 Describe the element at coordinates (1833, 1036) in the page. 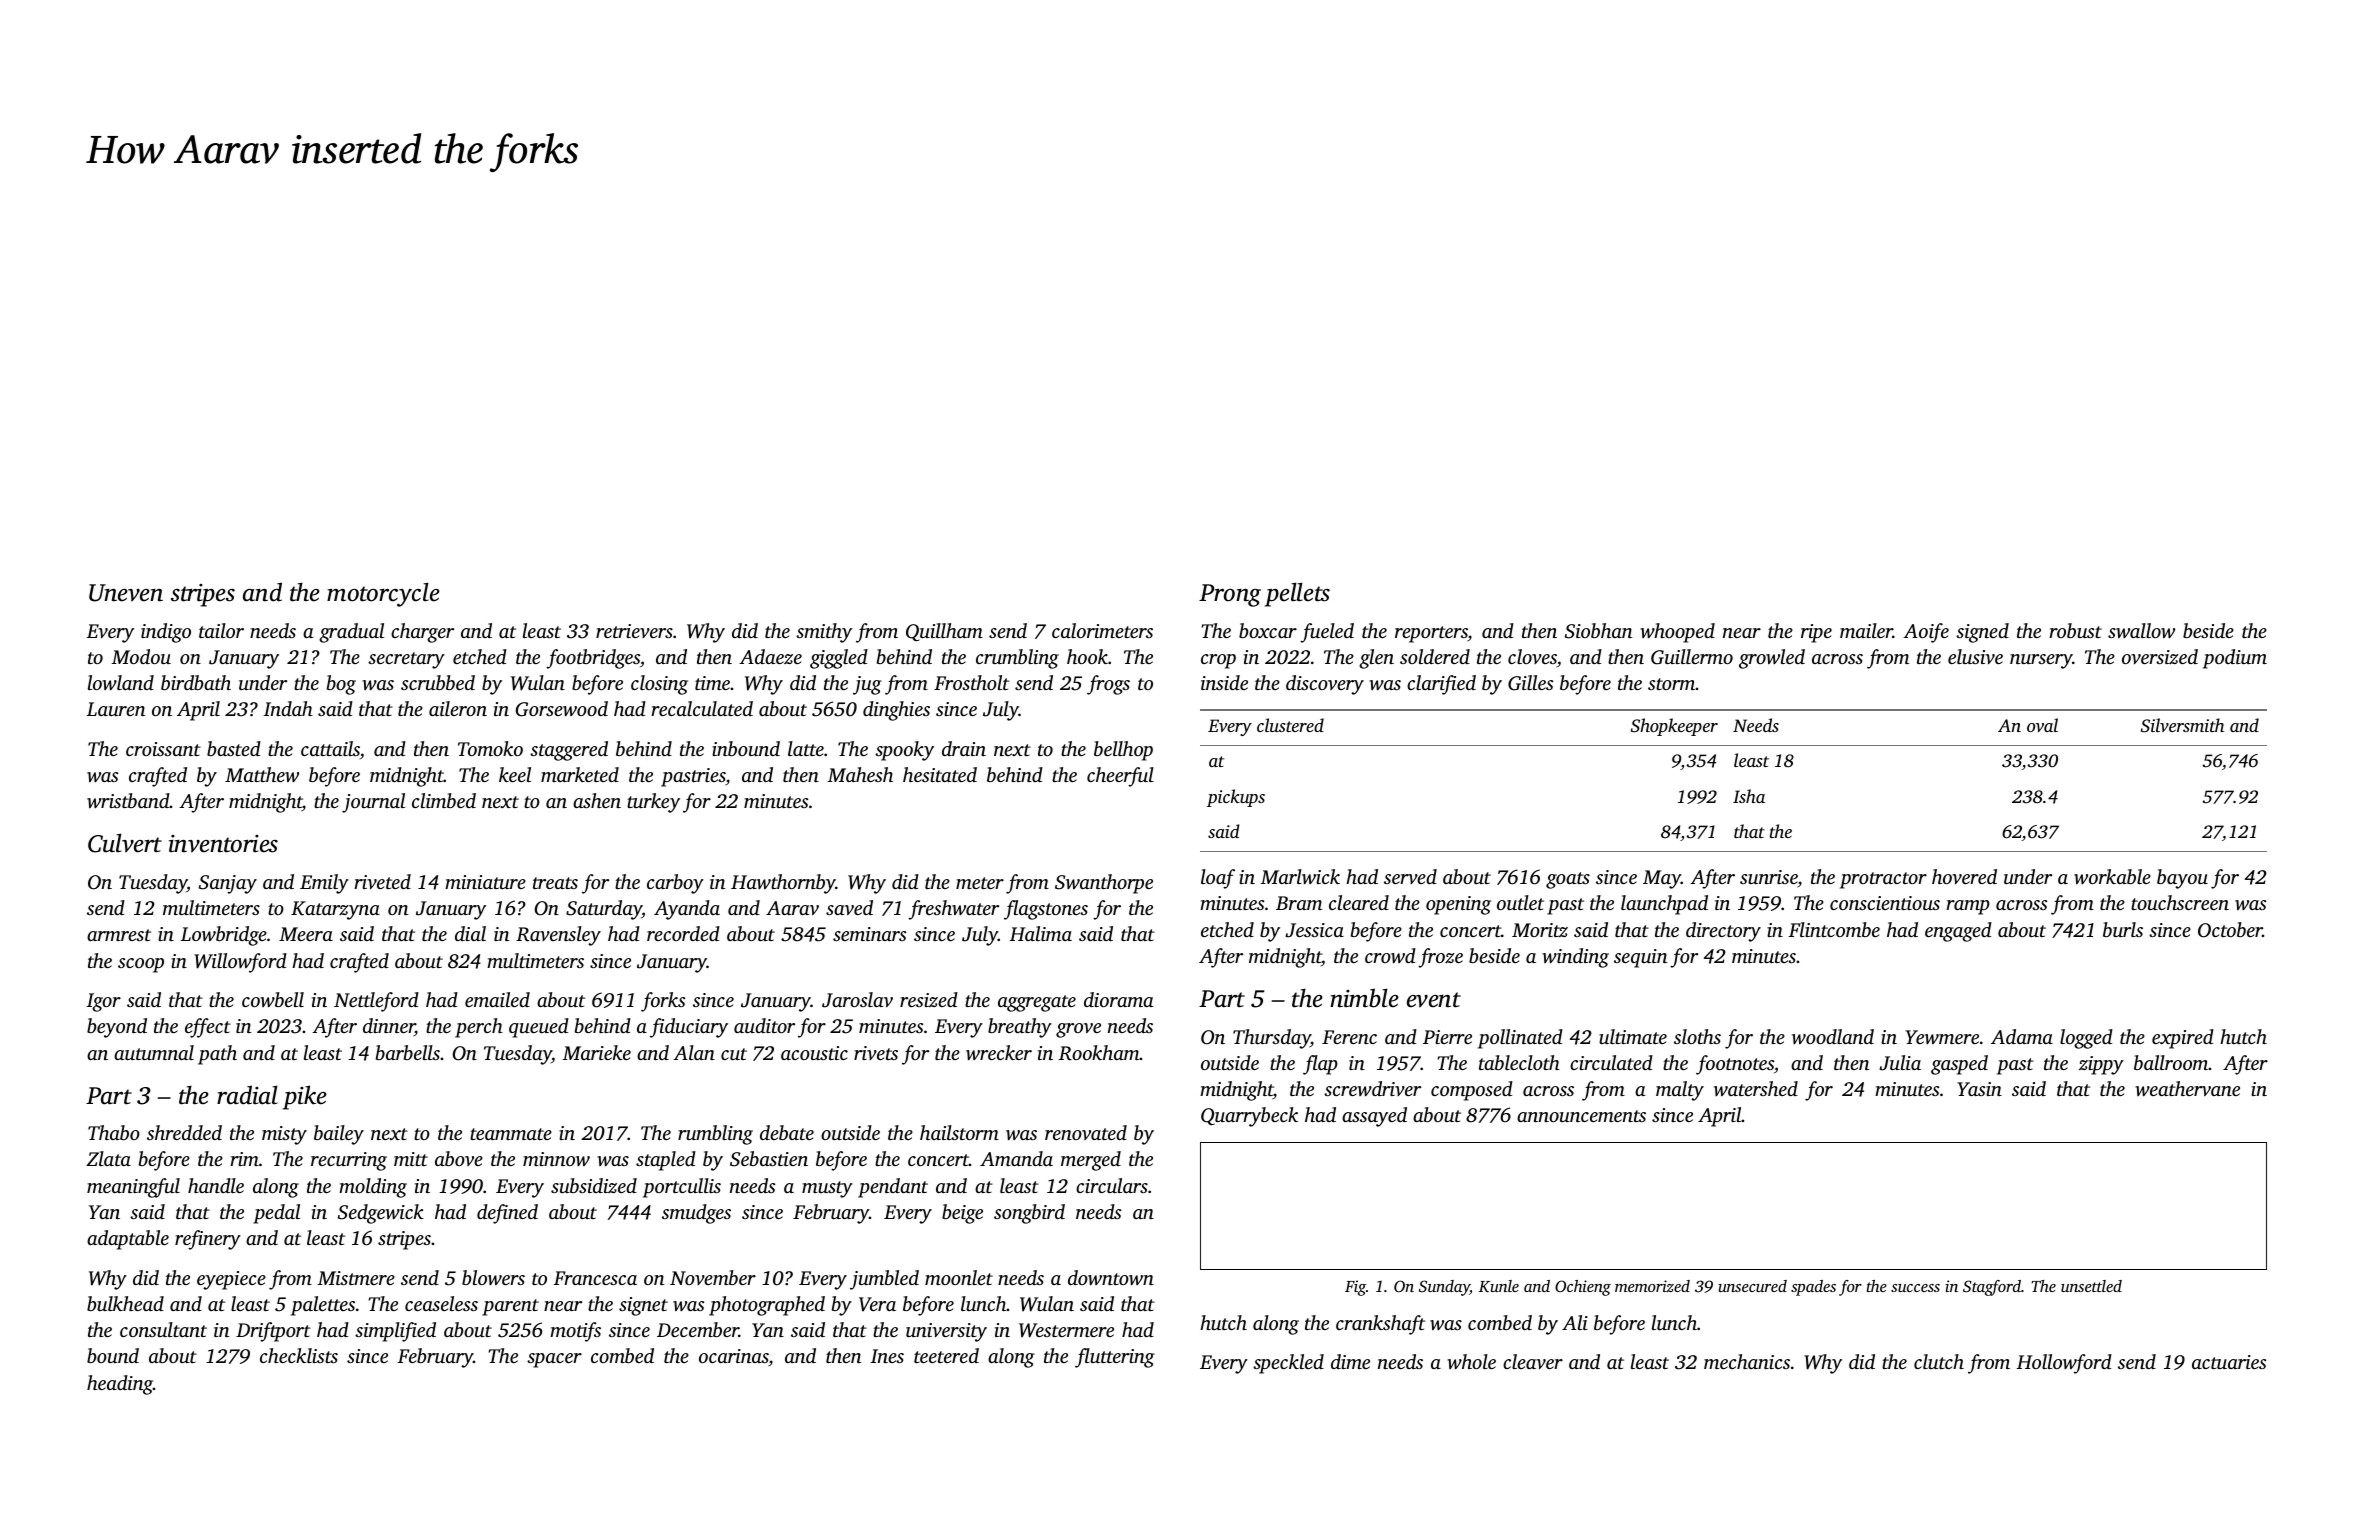

I see `woodland` at that location.
